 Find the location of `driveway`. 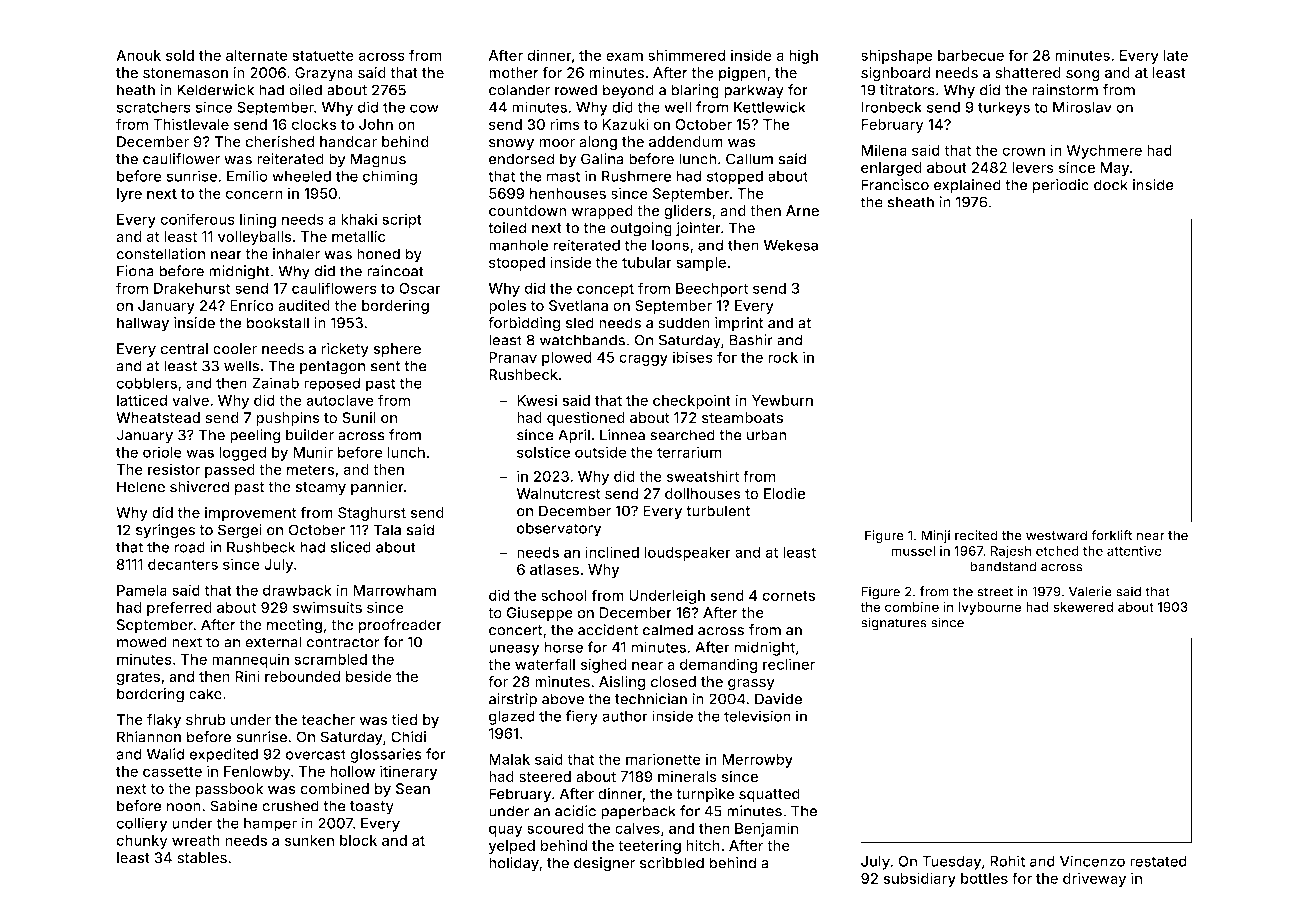

driveway is located at coordinates (1094, 879).
